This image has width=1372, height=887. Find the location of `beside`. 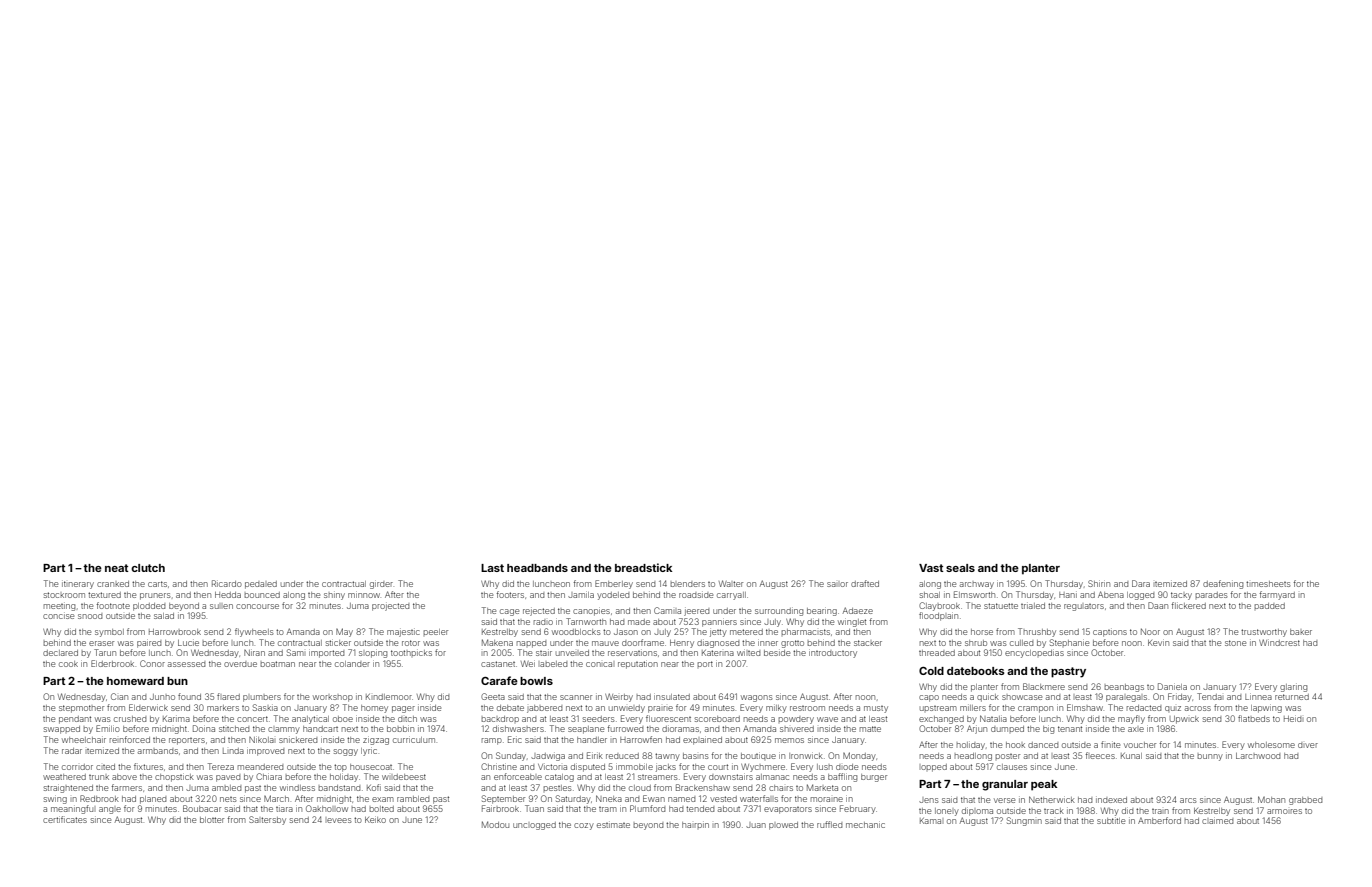

beside is located at coordinates (777, 653).
